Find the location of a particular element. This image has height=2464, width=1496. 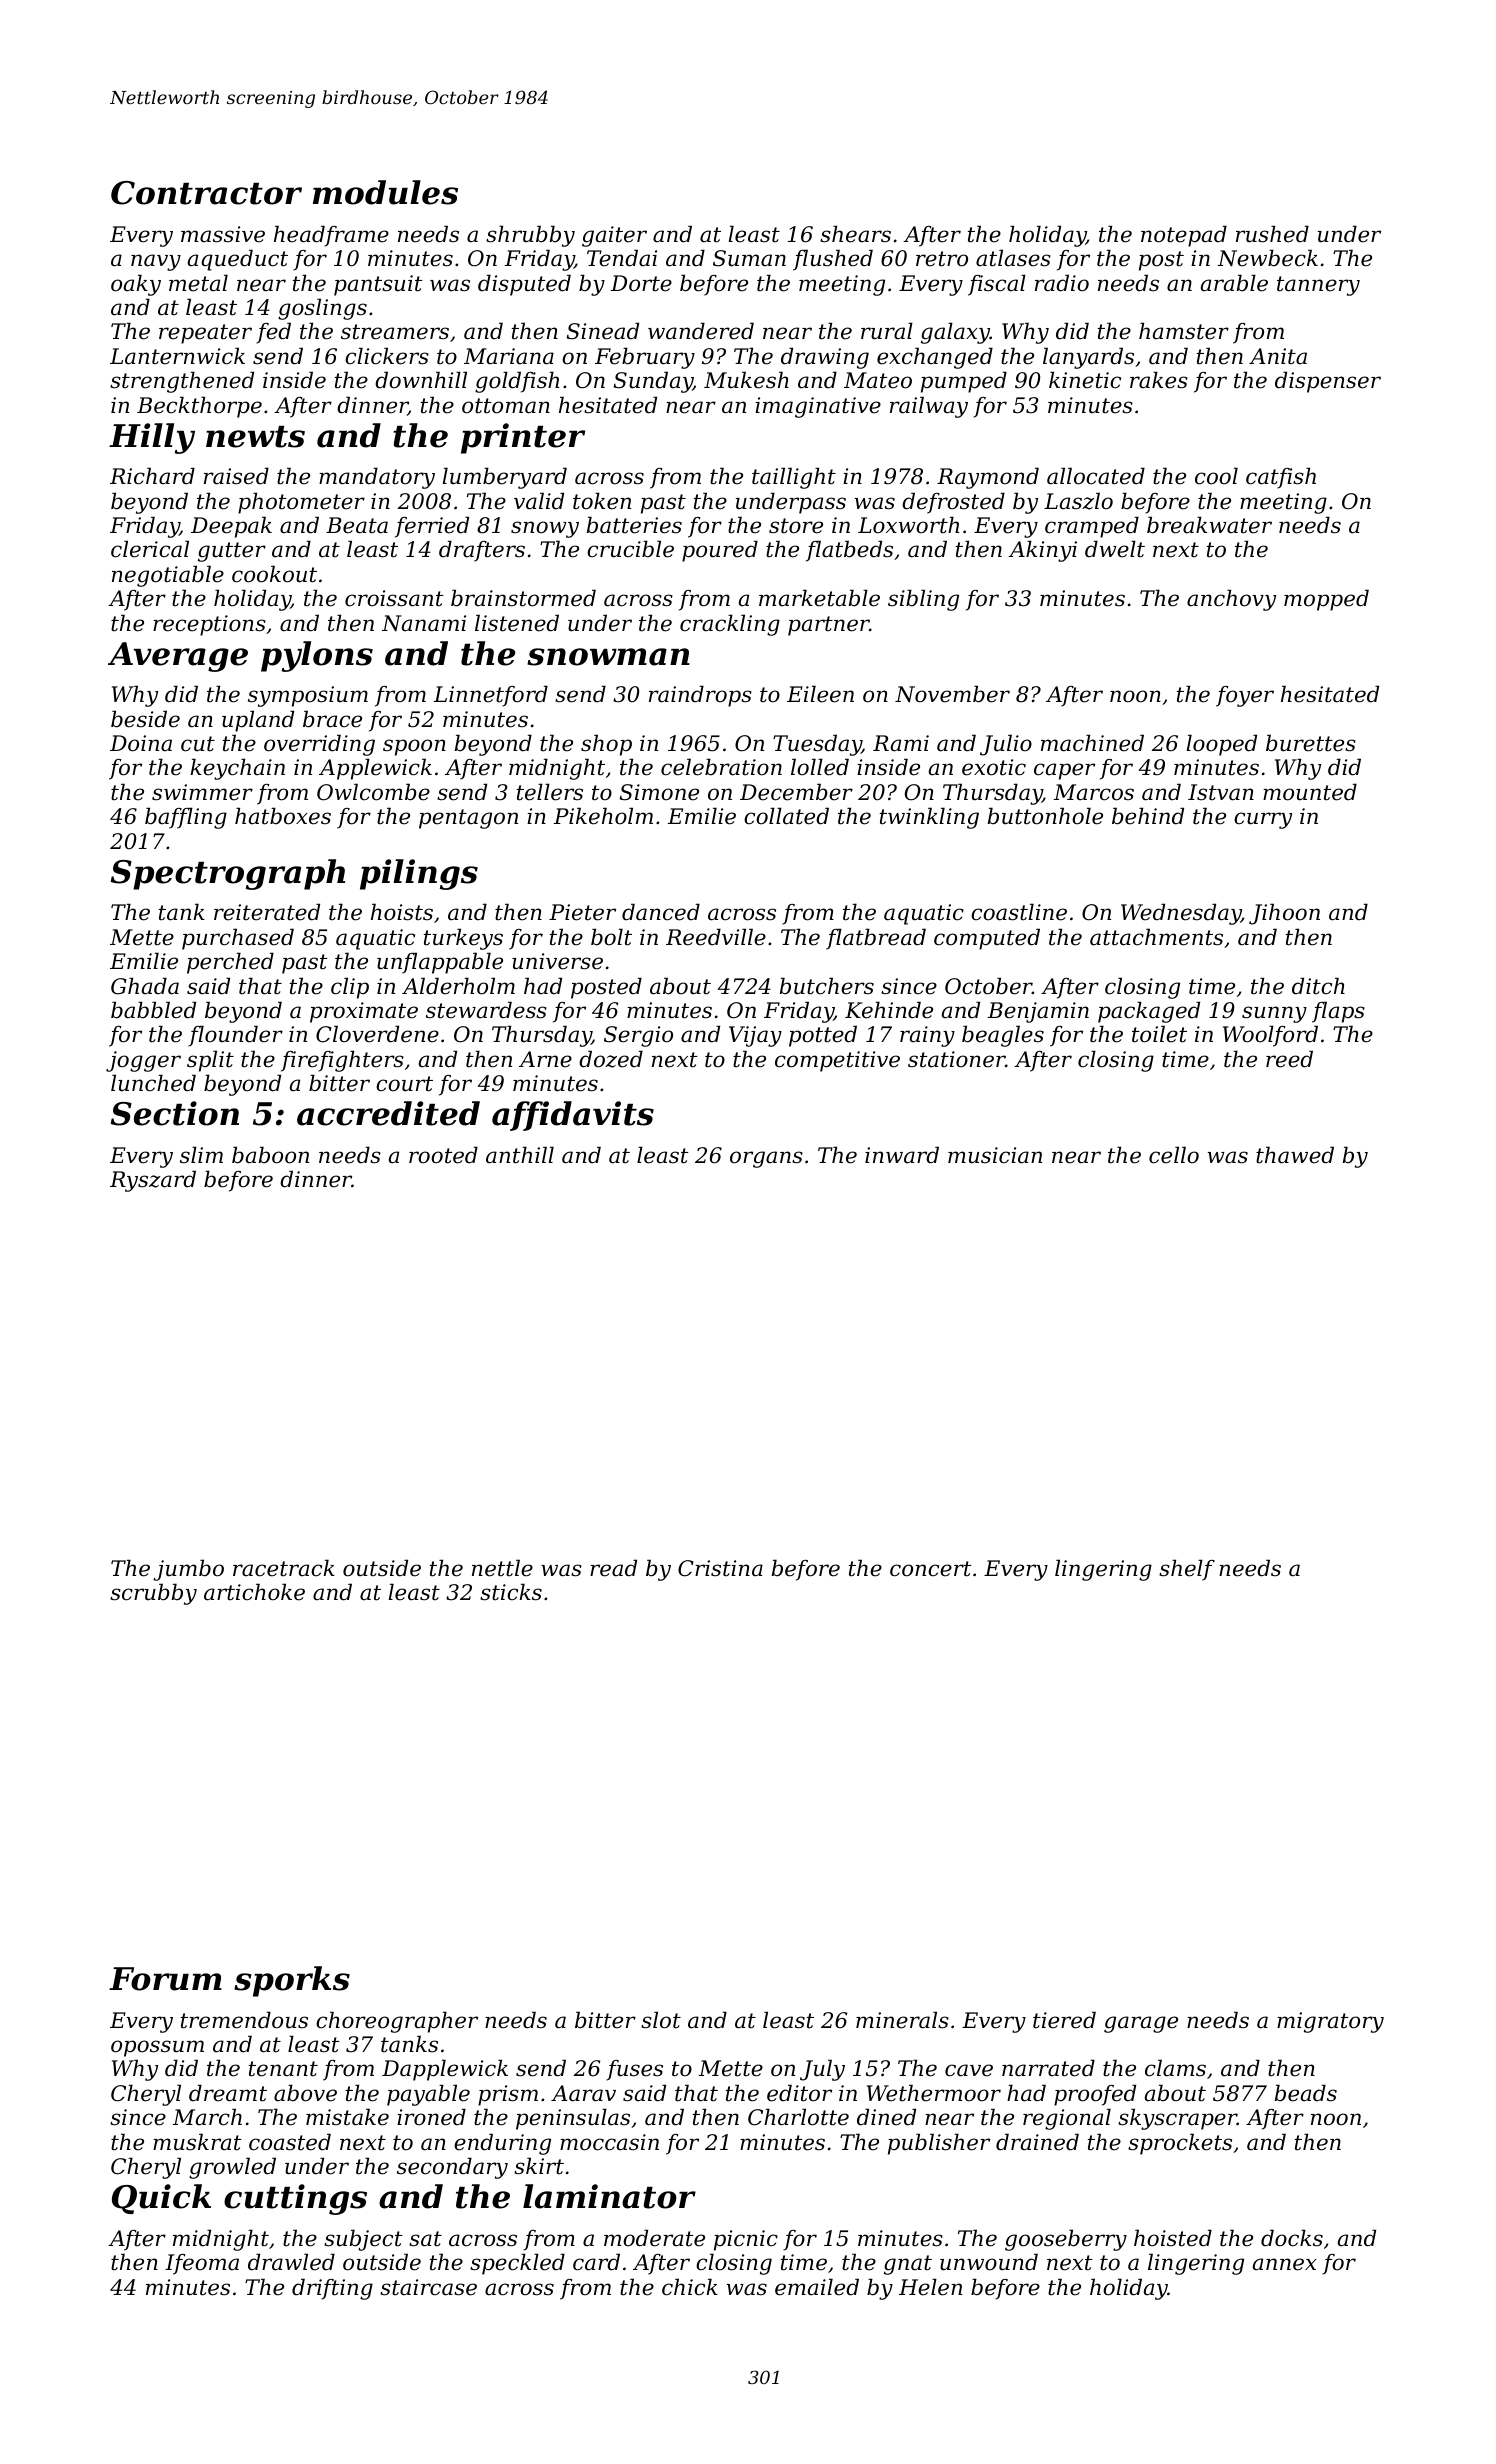

clerical is located at coordinates (150, 549).
